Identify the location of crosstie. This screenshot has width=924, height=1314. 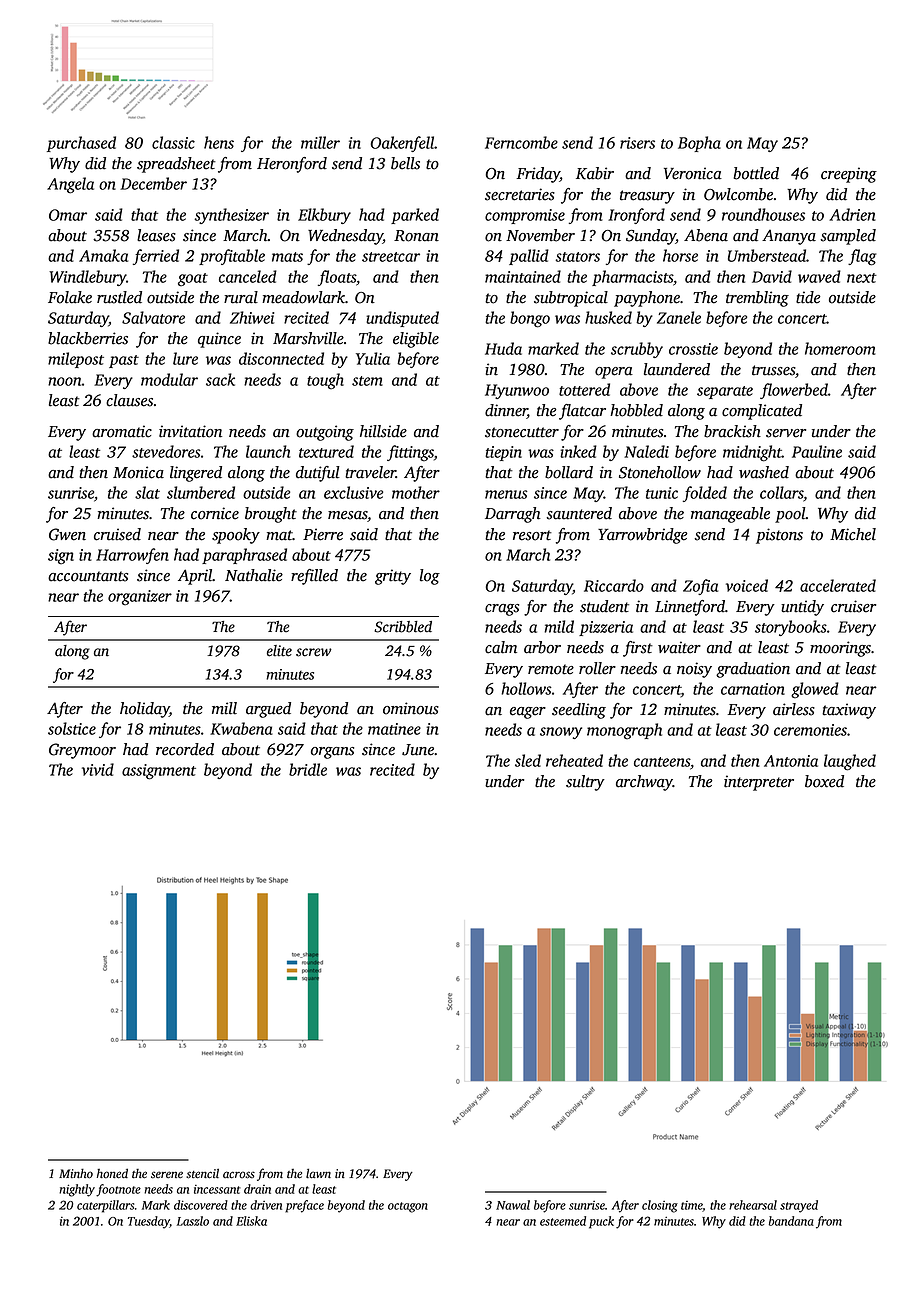
(693, 349).
